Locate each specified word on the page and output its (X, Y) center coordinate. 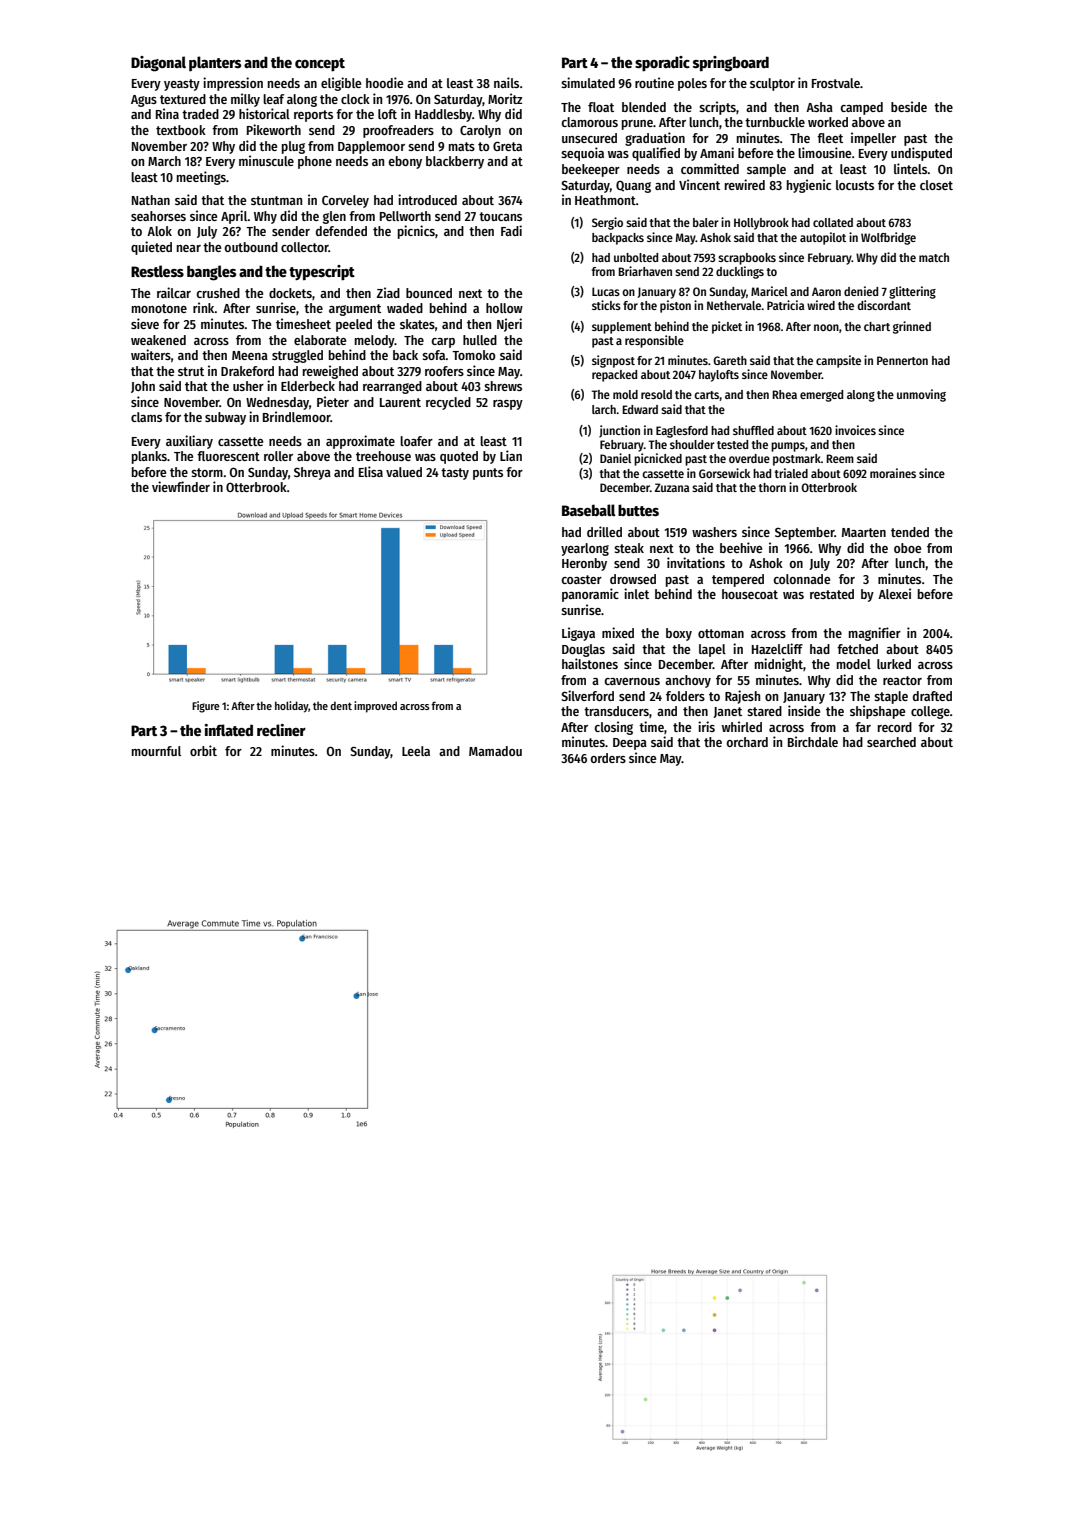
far (863, 727)
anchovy (688, 681)
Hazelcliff (777, 648)
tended (910, 532)
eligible (341, 84)
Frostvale (836, 83)
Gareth (730, 360)
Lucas (606, 291)
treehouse (383, 456)
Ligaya (578, 634)
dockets (290, 293)
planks (149, 457)
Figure (206, 707)
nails (506, 82)
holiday (291, 707)
